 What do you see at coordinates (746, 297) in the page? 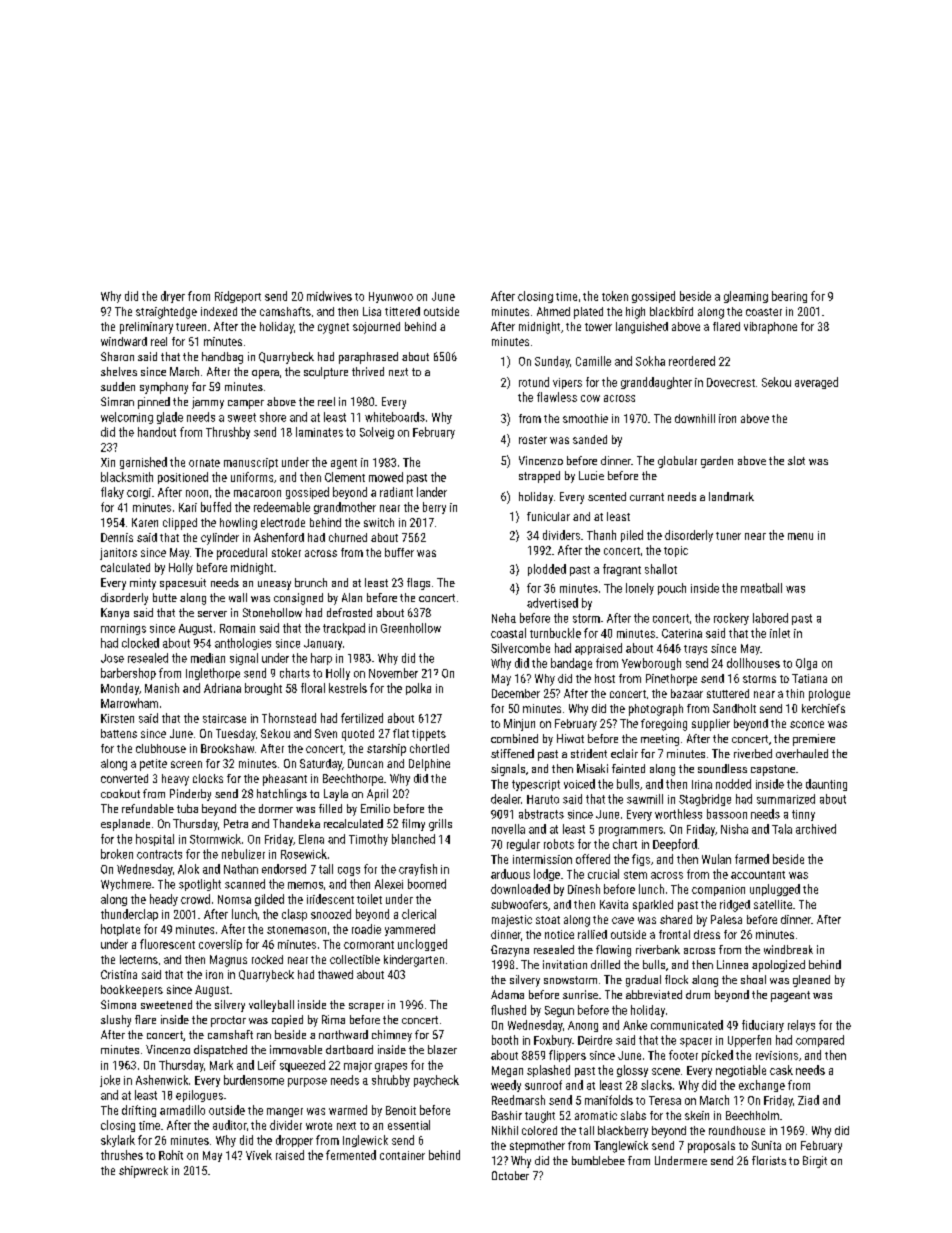
I see `gleaming` at bounding box center [746, 297].
